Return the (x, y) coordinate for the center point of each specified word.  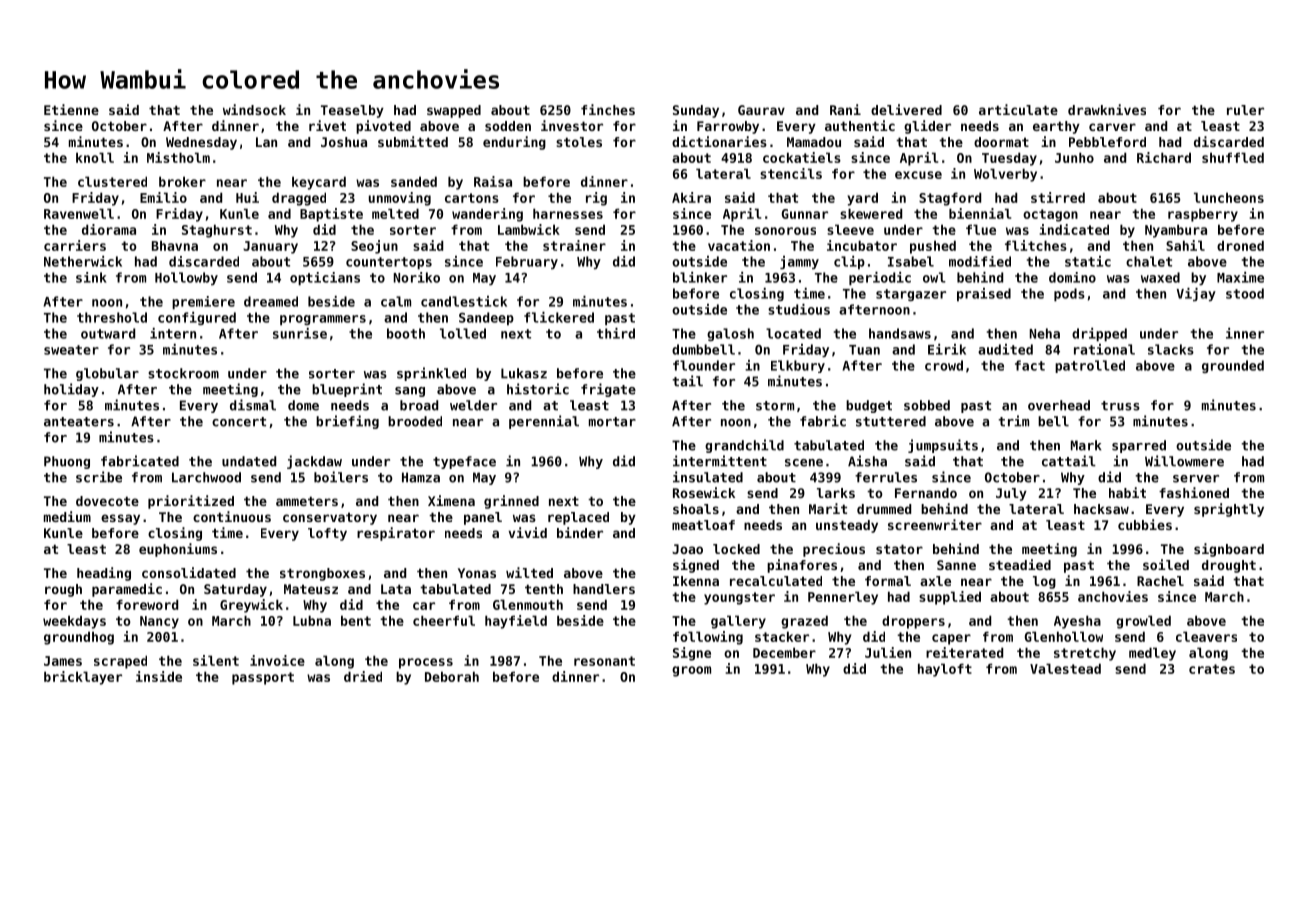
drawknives (1107, 109)
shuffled (1233, 157)
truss (1120, 406)
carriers (75, 245)
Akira (691, 197)
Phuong (67, 462)
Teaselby (352, 111)
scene (804, 463)
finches (608, 109)
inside (159, 676)
